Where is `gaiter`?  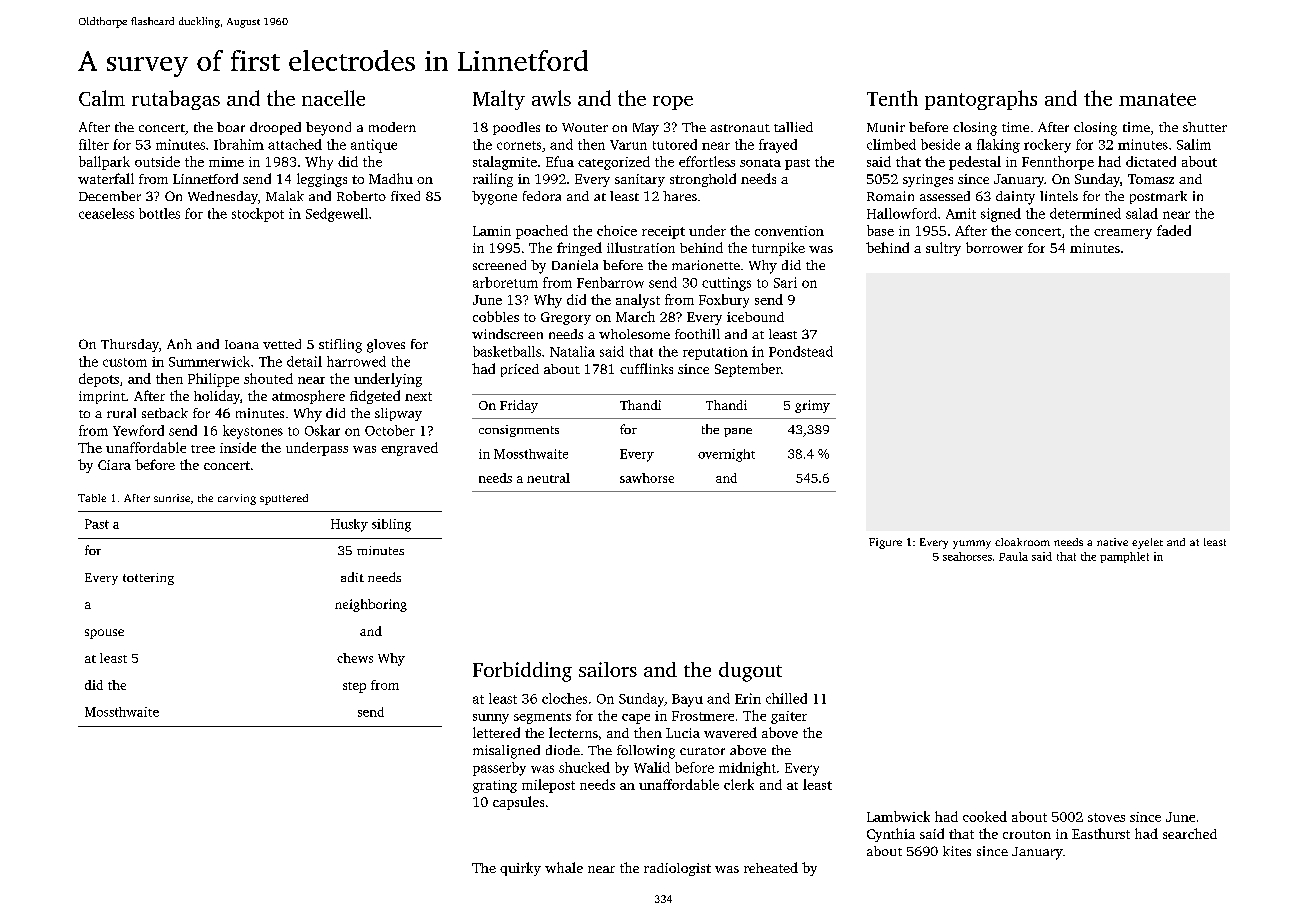
gaiter is located at coordinates (789, 717).
